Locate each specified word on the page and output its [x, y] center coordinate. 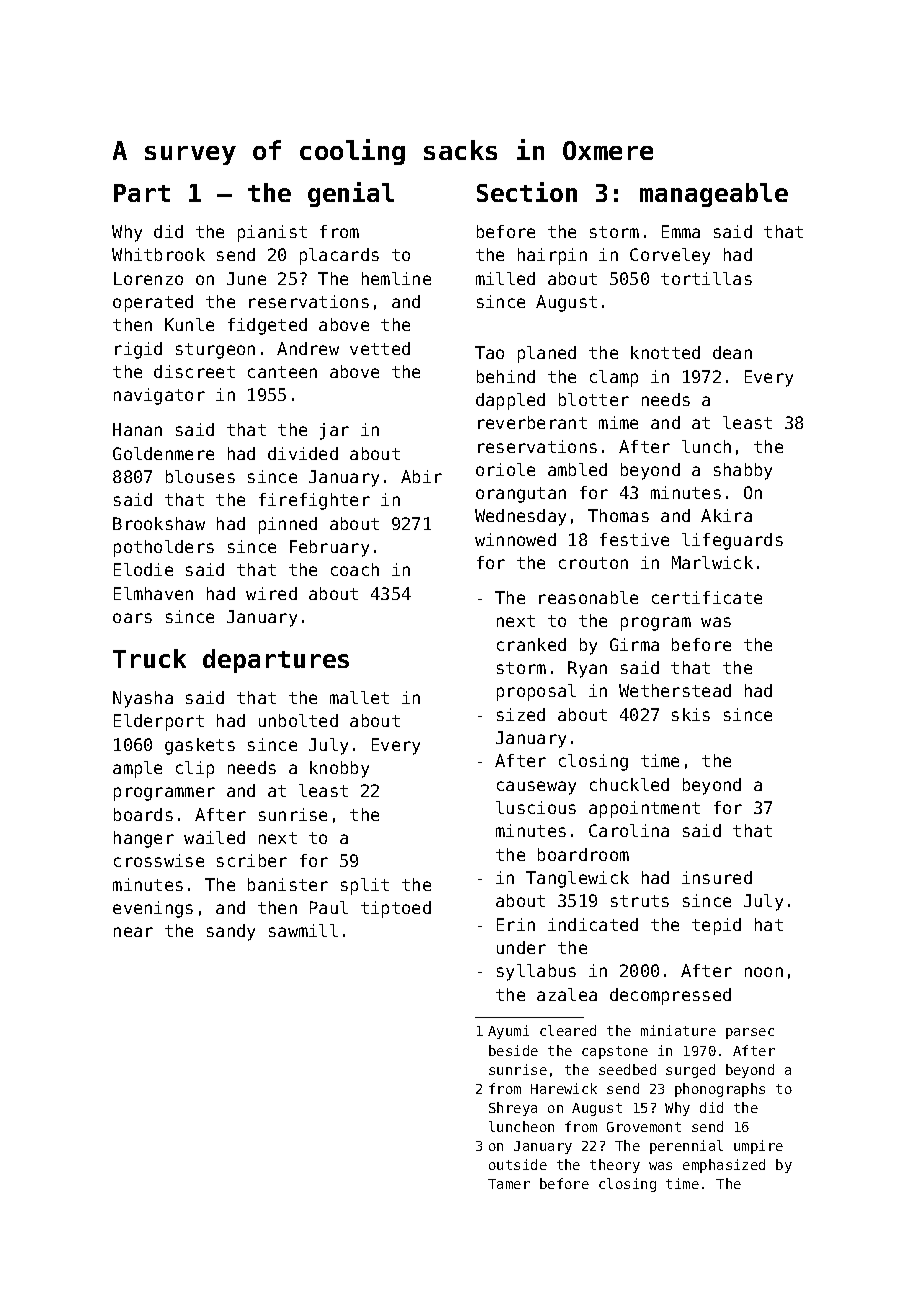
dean [732, 352]
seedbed [627, 1069]
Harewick [564, 1088]
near [133, 932]
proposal [536, 692]
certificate [707, 597]
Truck [149, 658]
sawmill [303, 930]
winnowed [515, 539]
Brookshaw [159, 523]
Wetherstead [675, 690]
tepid [716, 926]
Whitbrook [158, 254]
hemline [396, 278]
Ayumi [508, 1032]
